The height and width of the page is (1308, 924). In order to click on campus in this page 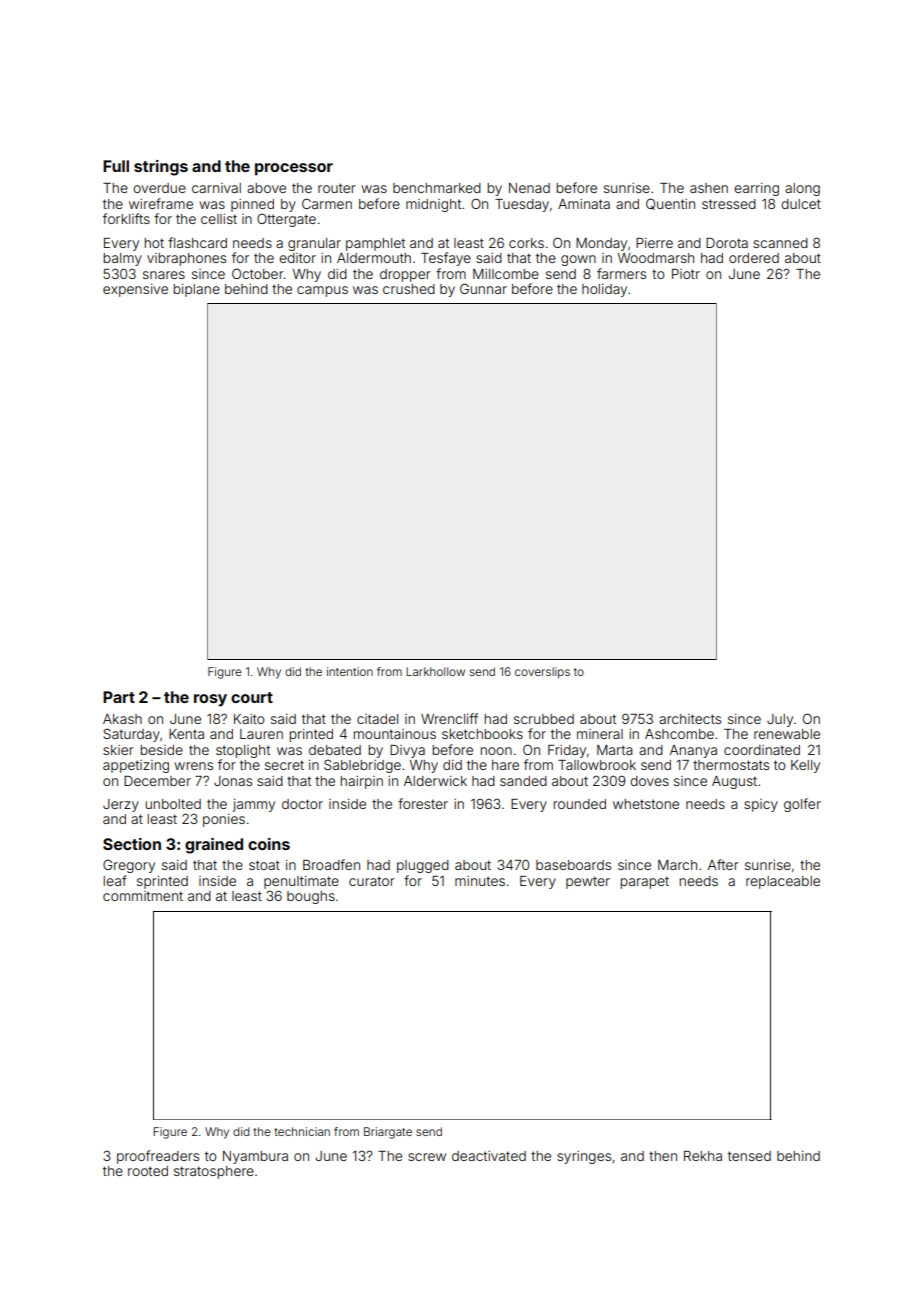, I will do `click(322, 291)`.
